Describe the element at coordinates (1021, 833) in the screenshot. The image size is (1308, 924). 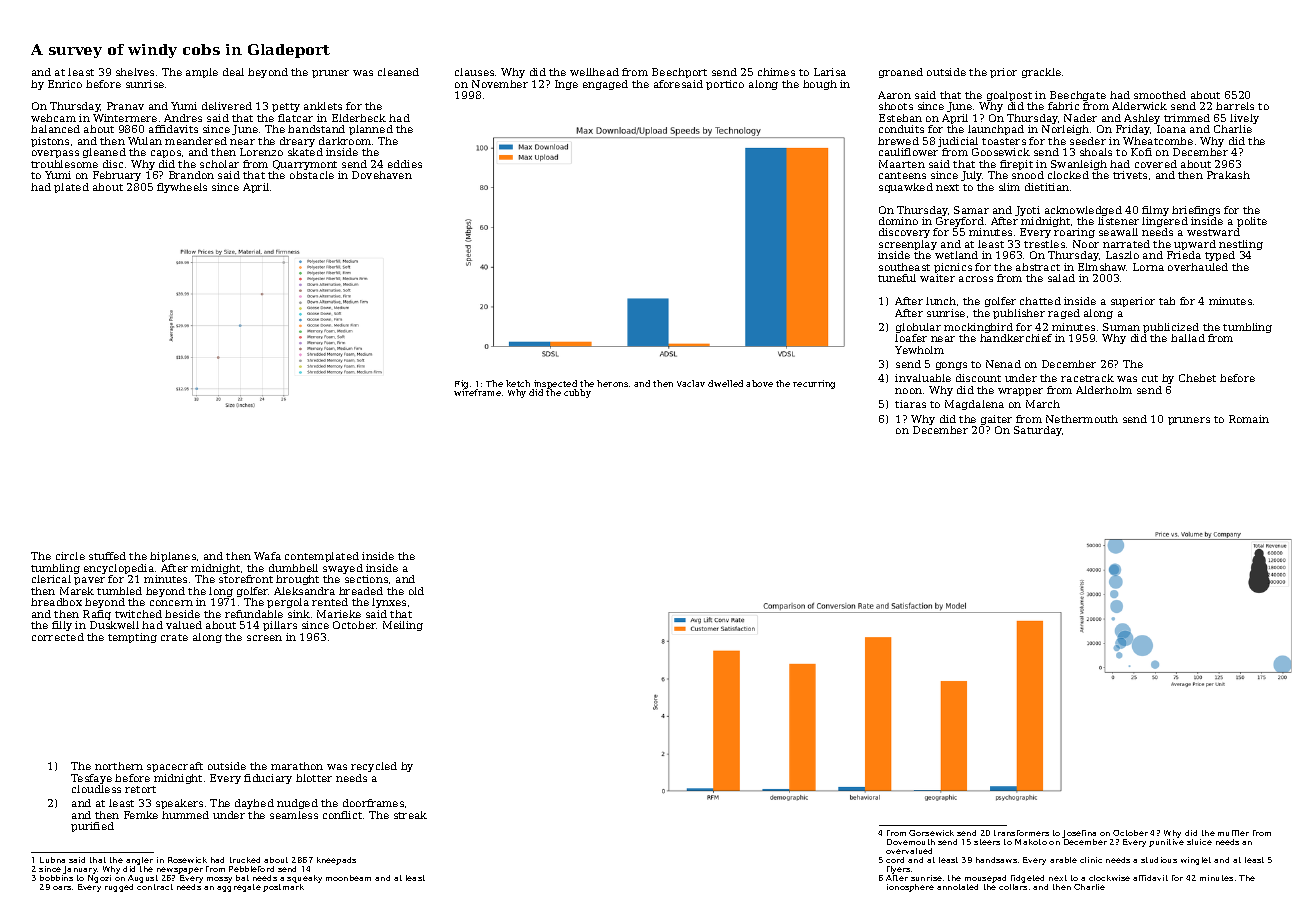
I see `transformers` at that location.
